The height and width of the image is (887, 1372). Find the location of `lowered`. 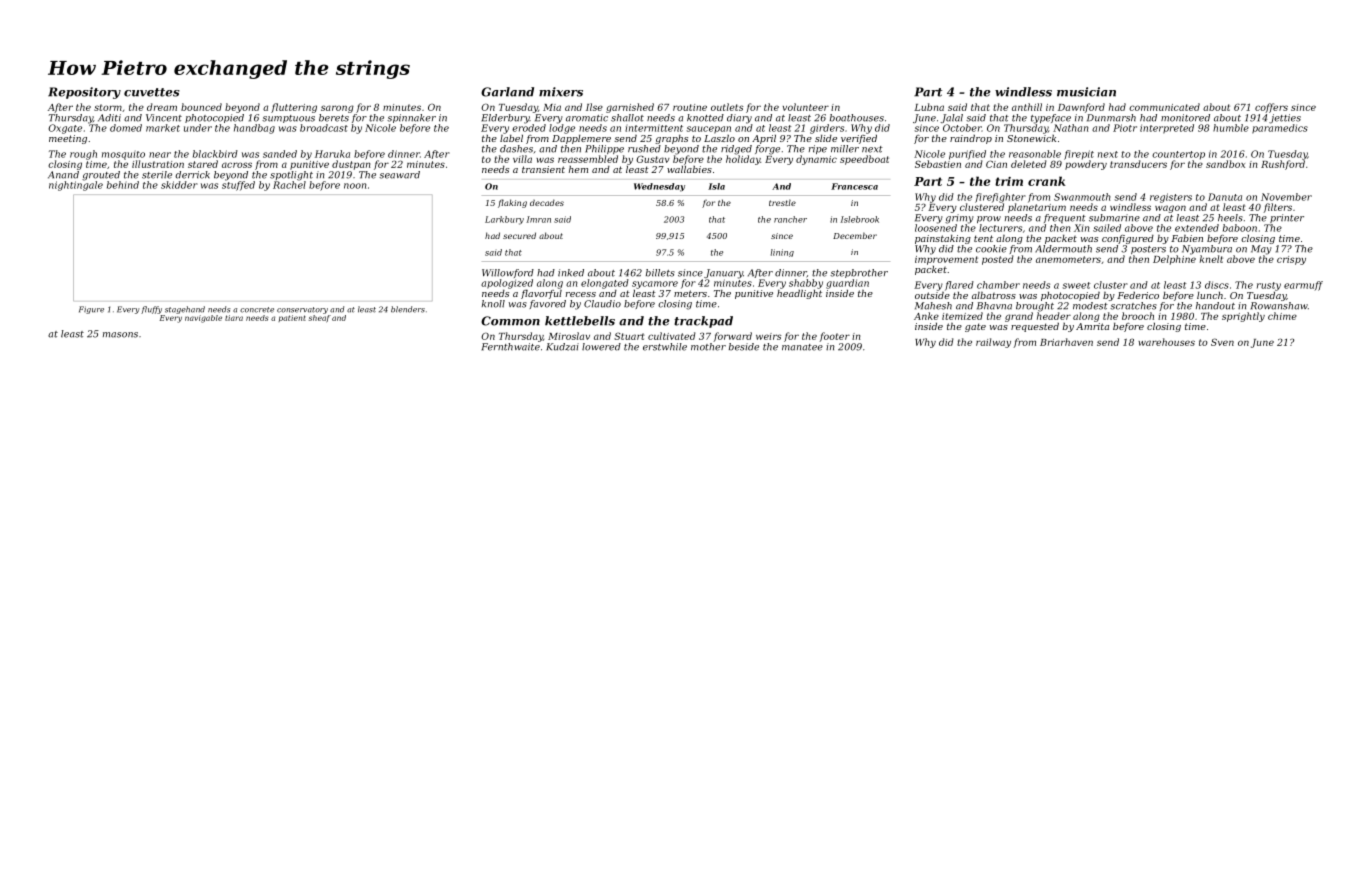

lowered is located at coordinates (601, 347).
